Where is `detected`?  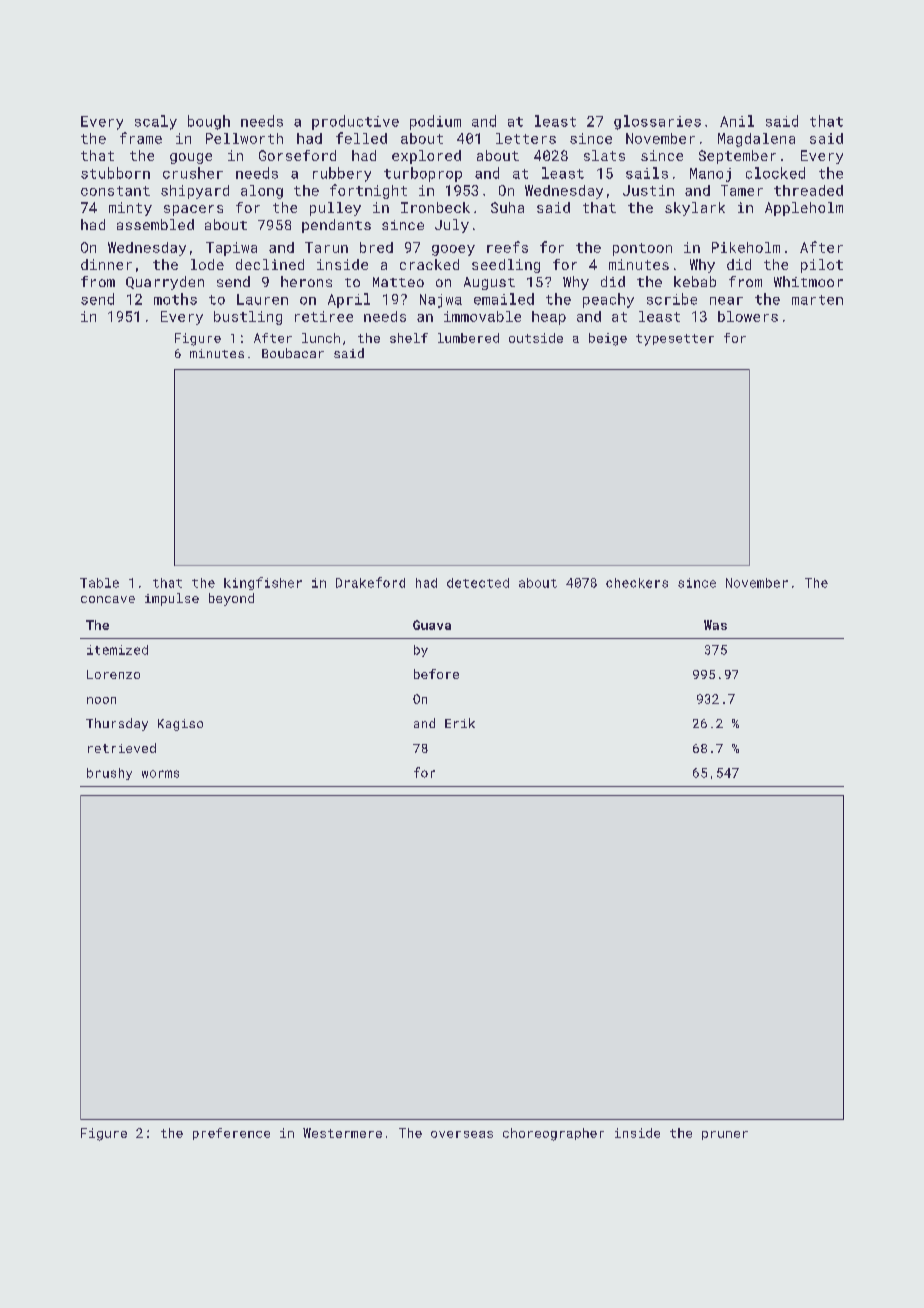
detected is located at coordinates (478, 583).
